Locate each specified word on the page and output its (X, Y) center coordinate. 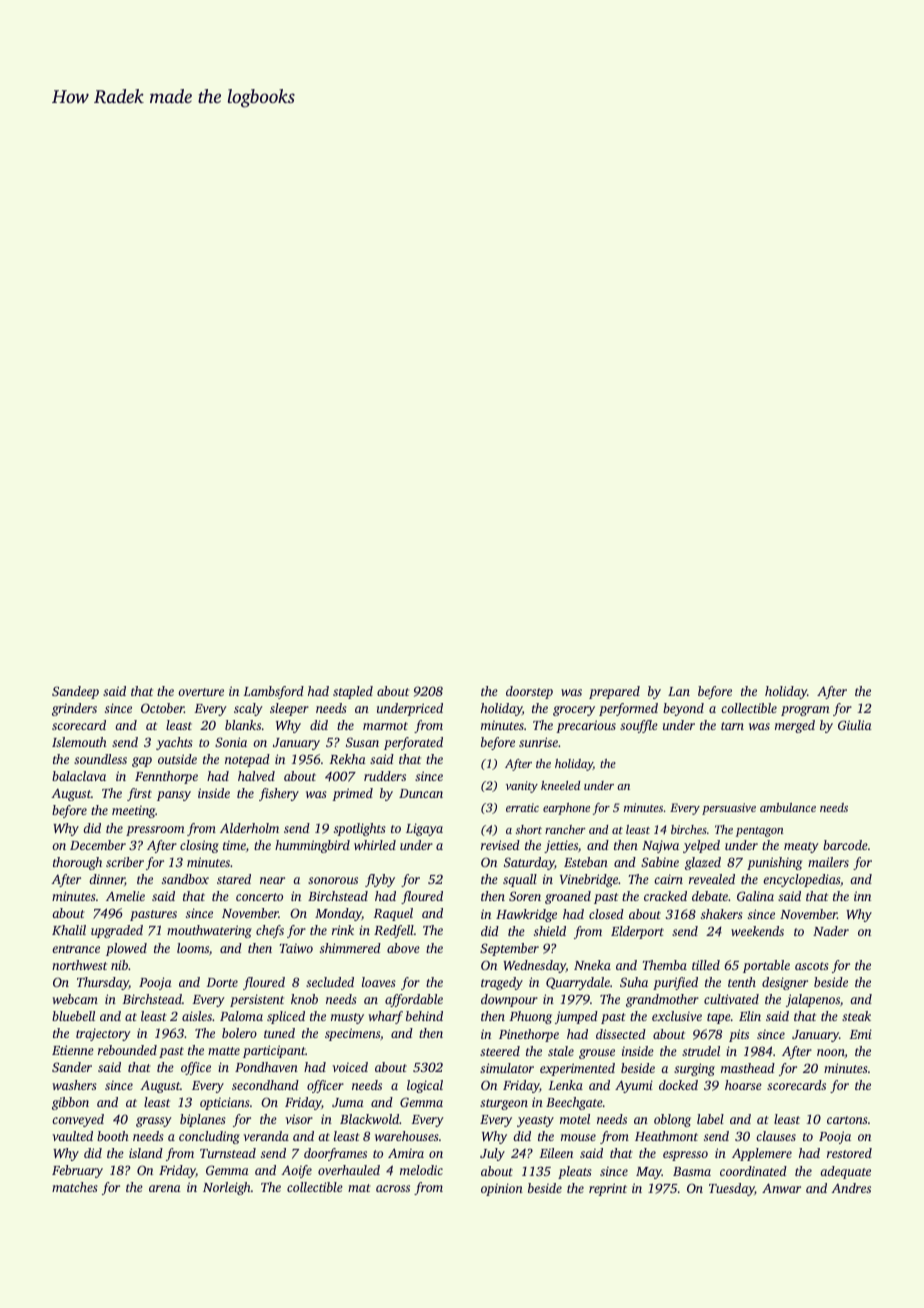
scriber (125, 862)
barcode (845, 845)
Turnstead (228, 1153)
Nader (831, 931)
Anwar (781, 1188)
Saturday (529, 863)
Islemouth (79, 742)
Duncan (421, 793)
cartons (847, 1120)
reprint (608, 1189)
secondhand (265, 1085)
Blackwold (369, 1119)
